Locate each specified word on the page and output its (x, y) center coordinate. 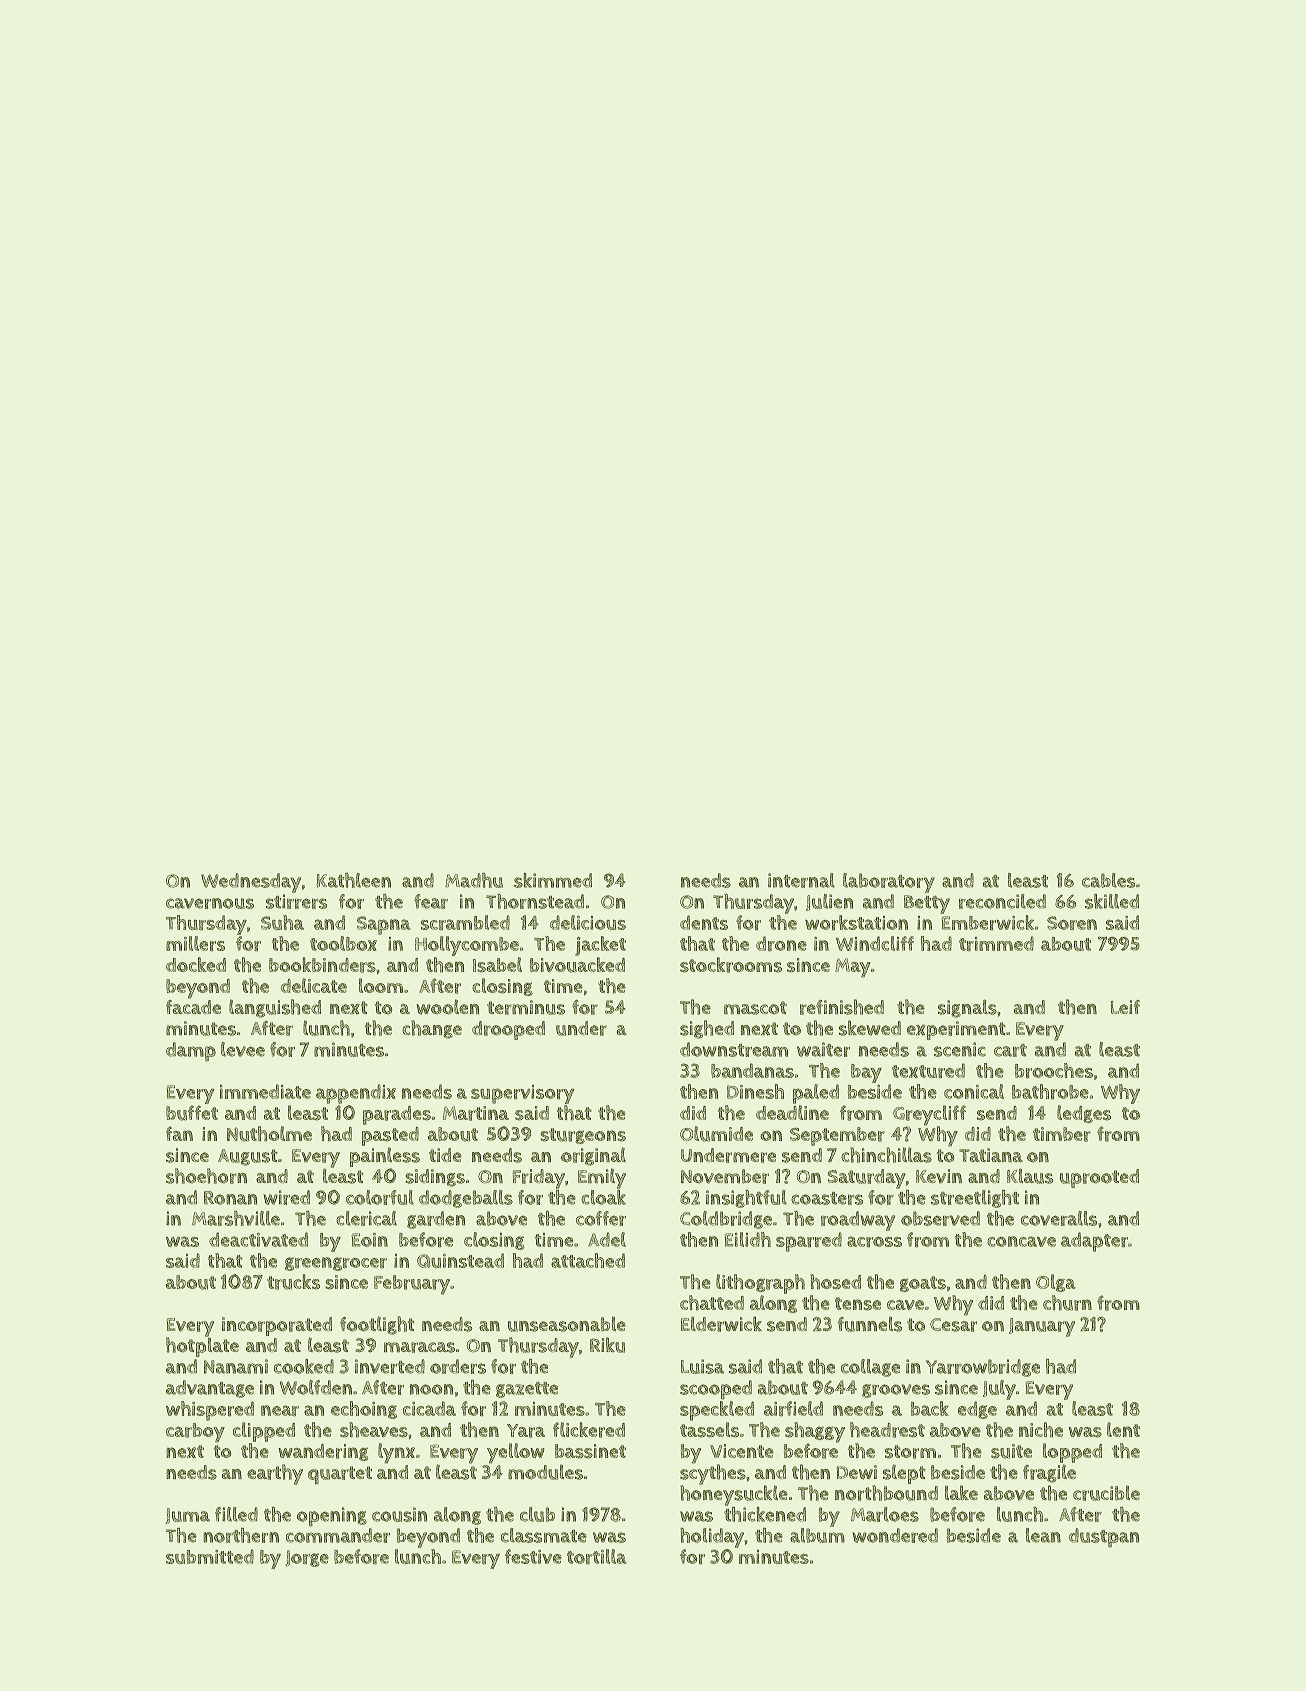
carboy (195, 1433)
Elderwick (721, 1324)
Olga (1056, 1283)
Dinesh (755, 1091)
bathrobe (1050, 1091)
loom (381, 985)
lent (1123, 1429)
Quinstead (460, 1260)
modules (545, 1472)
